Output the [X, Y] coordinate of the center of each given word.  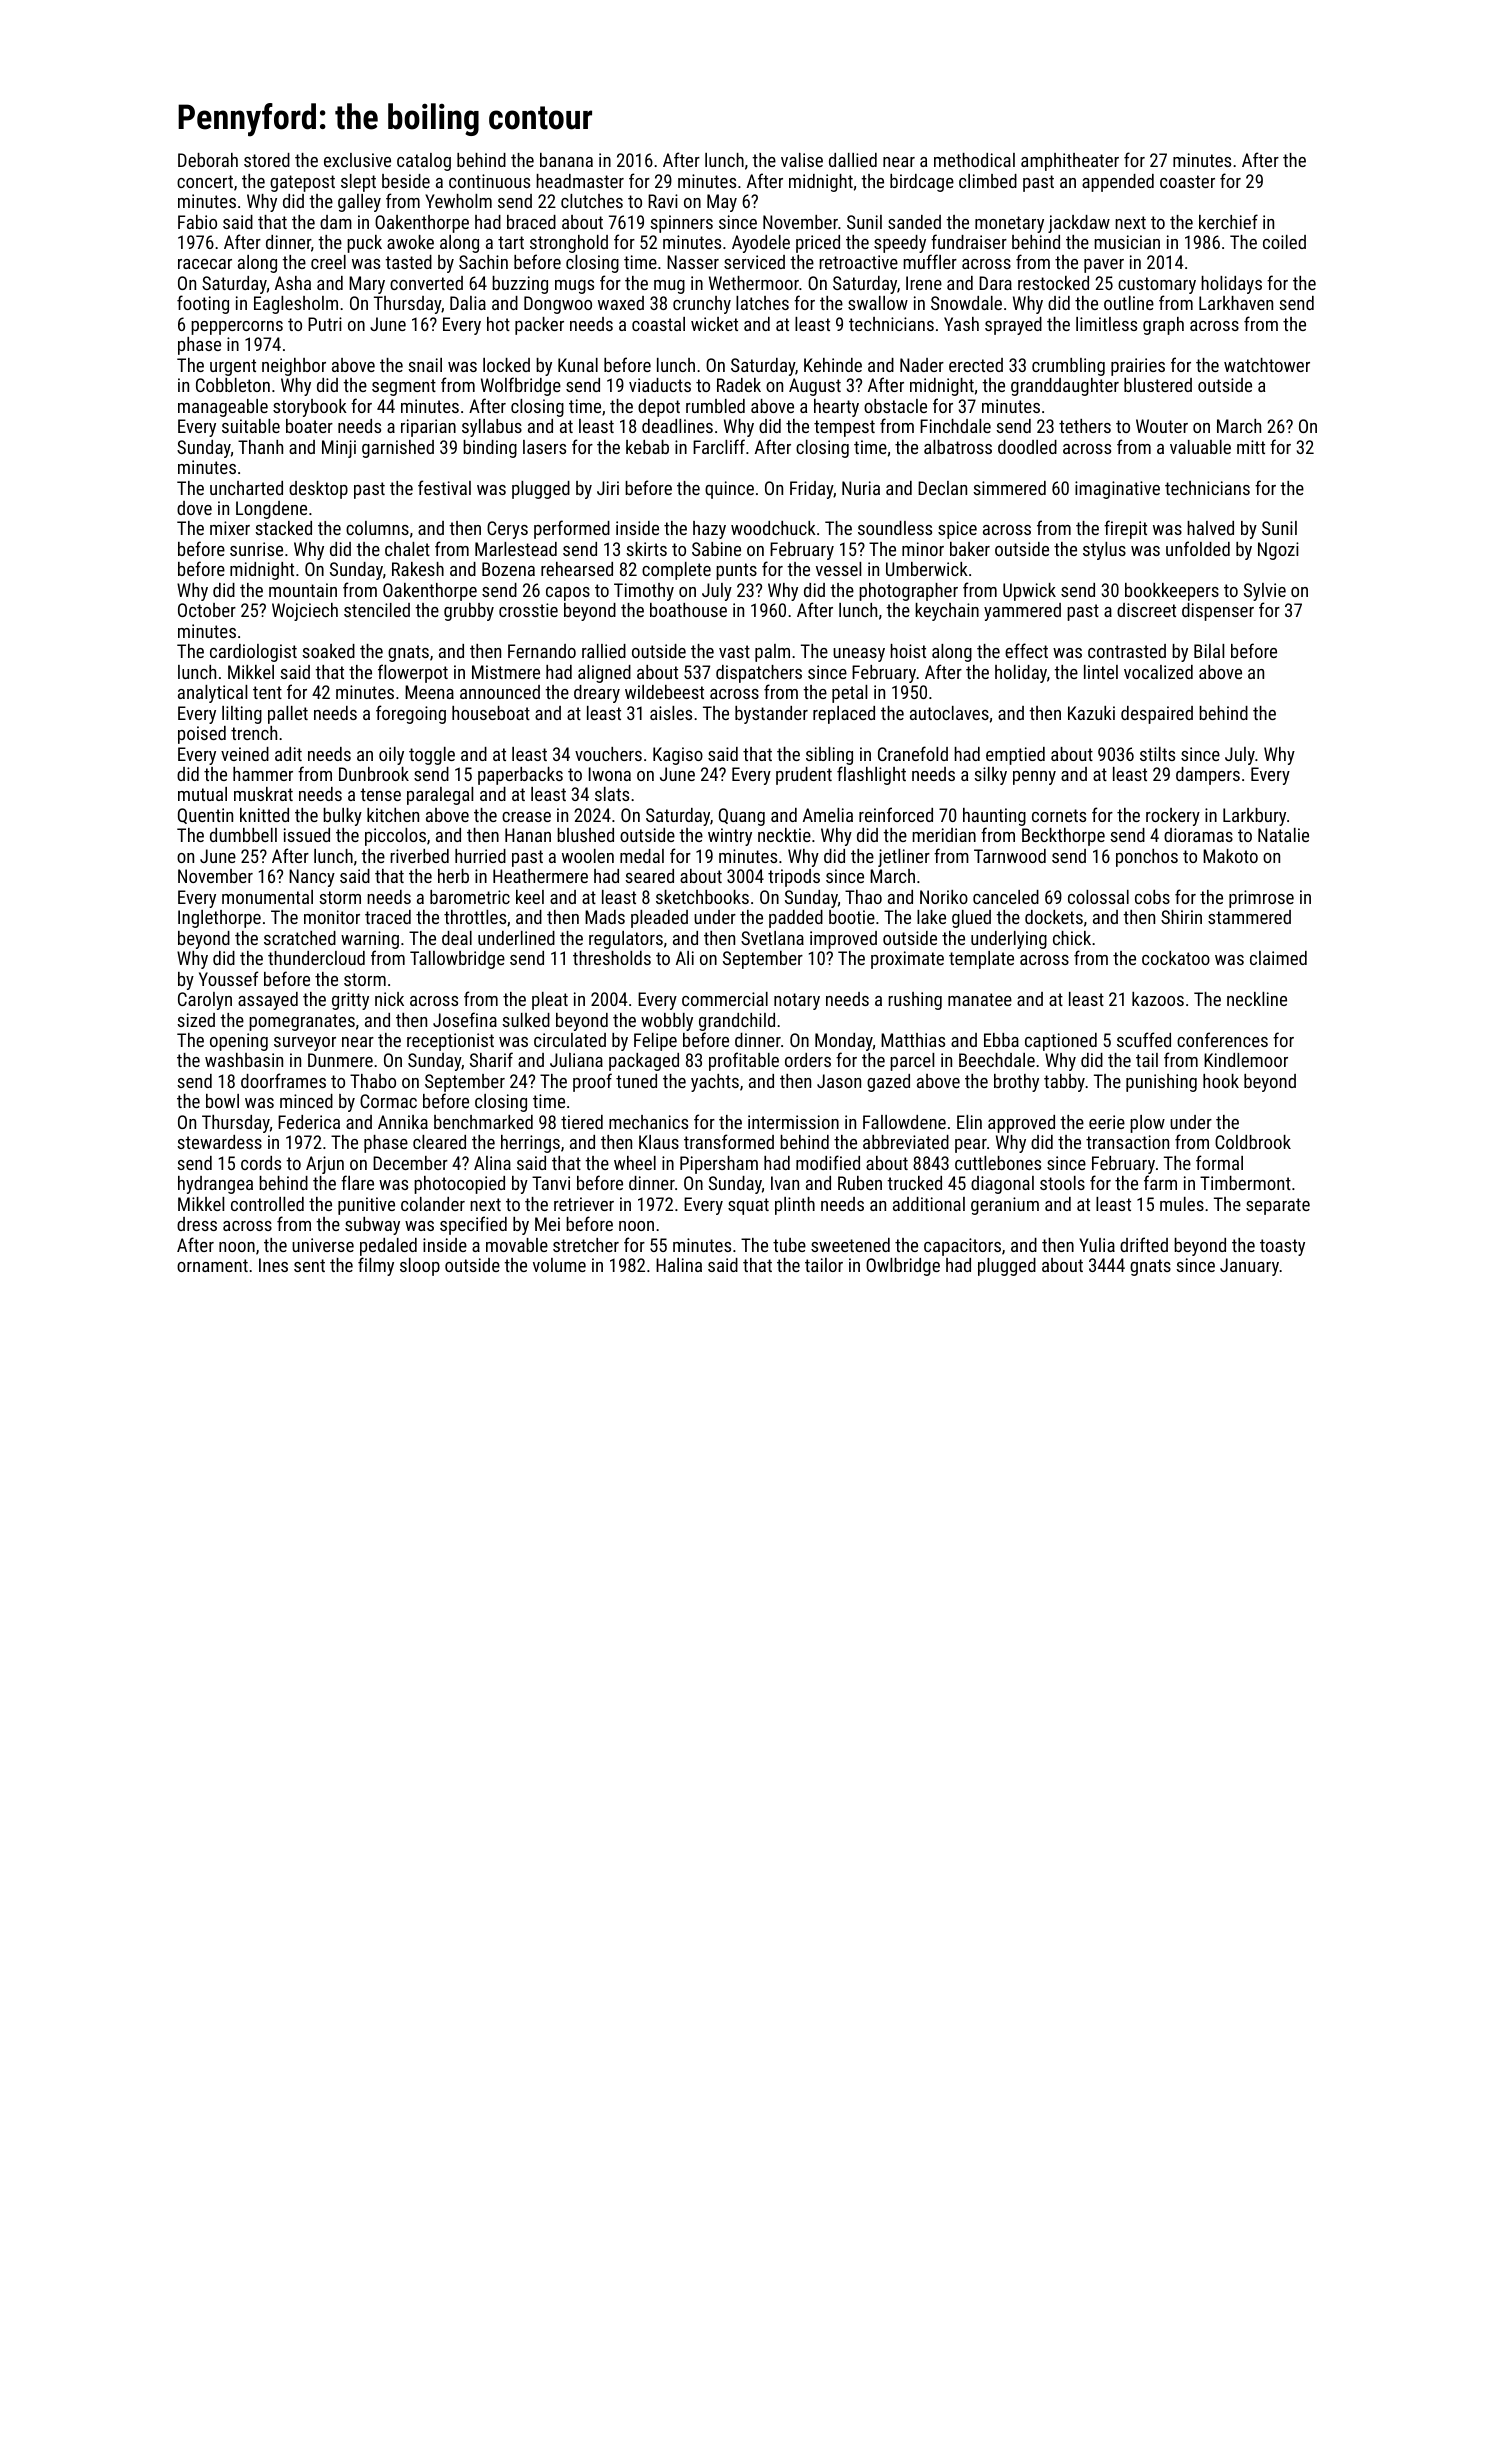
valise [802, 160]
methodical [974, 160]
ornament [212, 1265]
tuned [636, 1081]
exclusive [357, 160]
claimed [1278, 958]
